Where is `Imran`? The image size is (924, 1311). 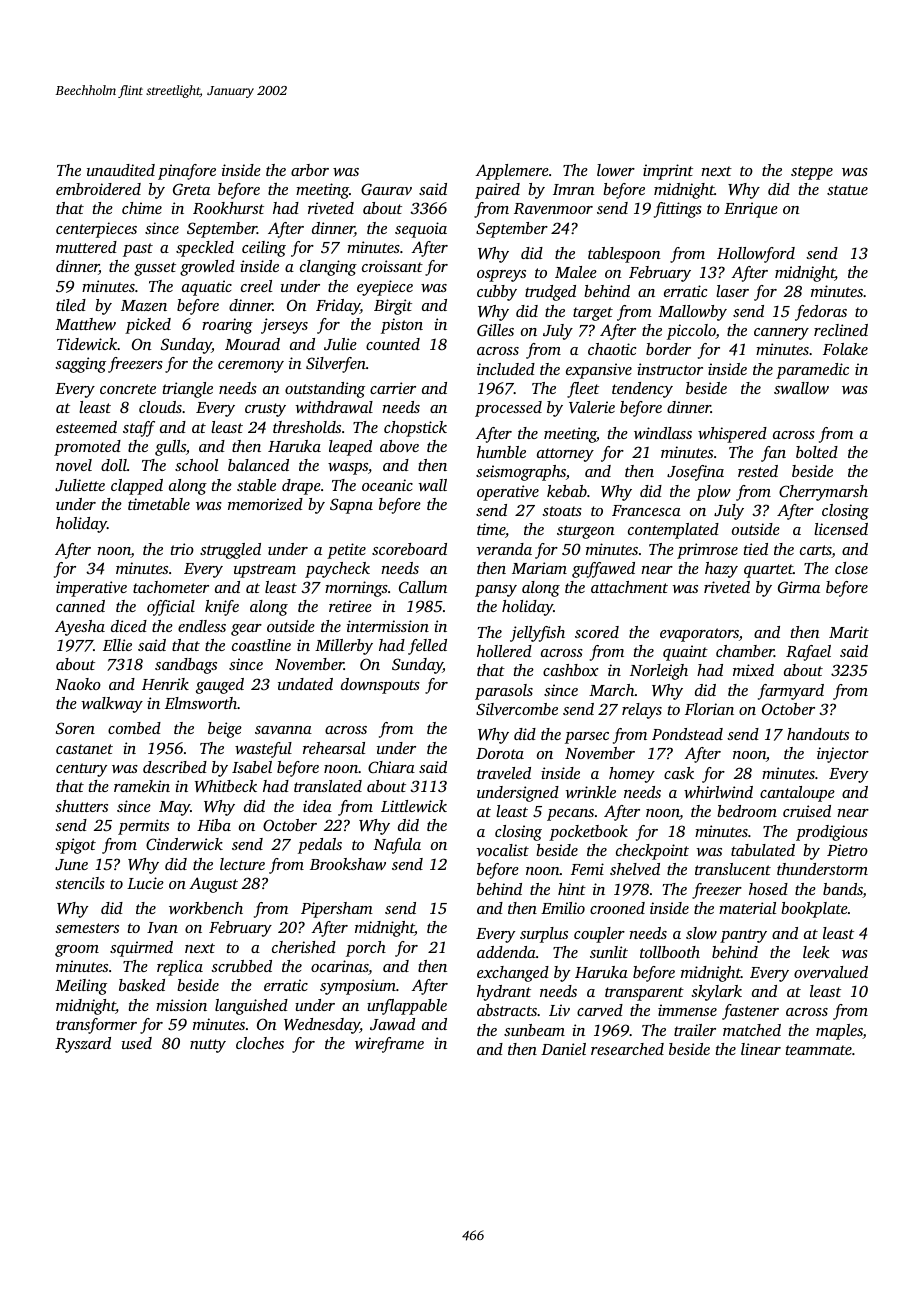
Imran is located at coordinates (574, 189).
